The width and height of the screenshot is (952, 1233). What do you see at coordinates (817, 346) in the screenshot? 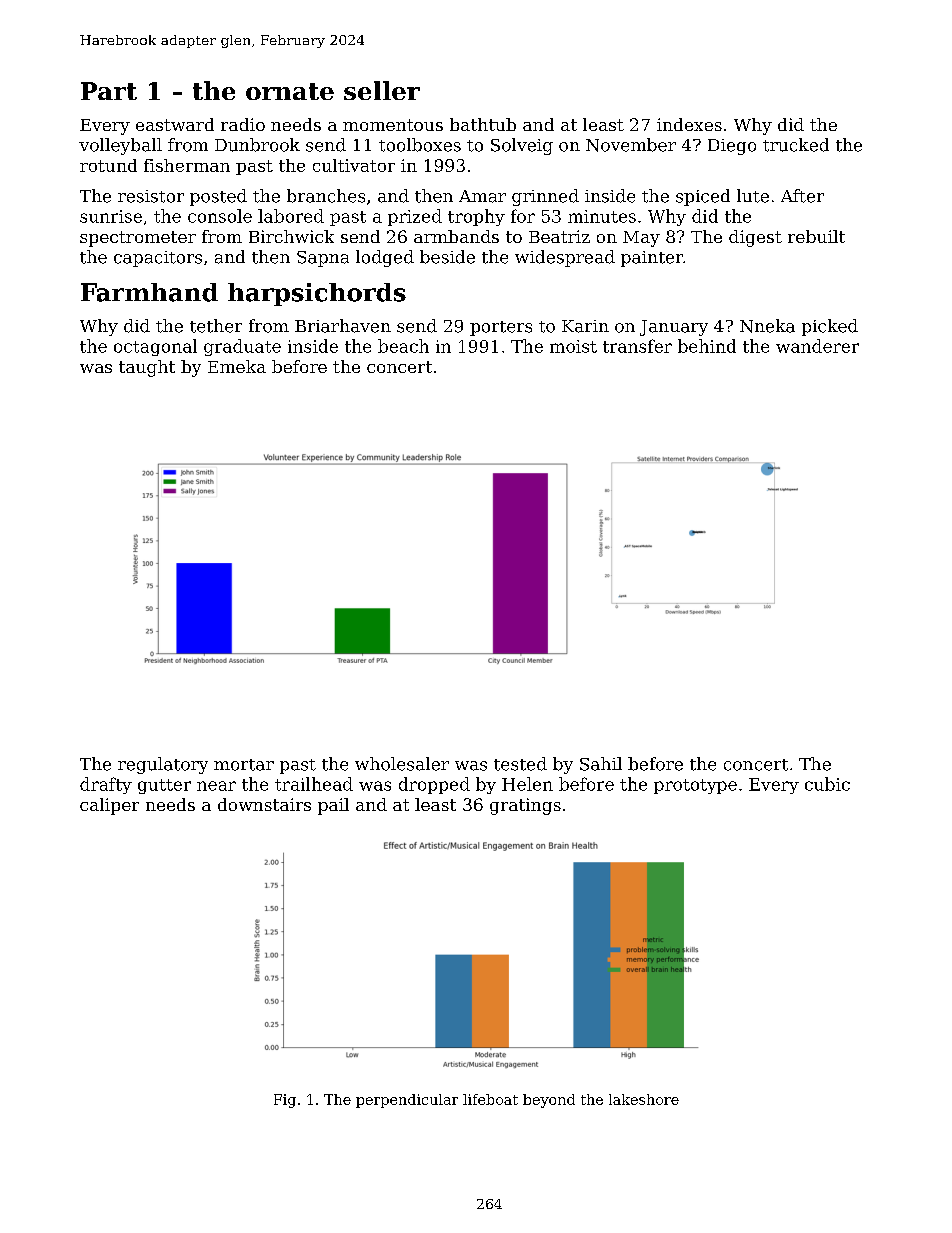
I see `wanderer` at bounding box center [817, 346].
